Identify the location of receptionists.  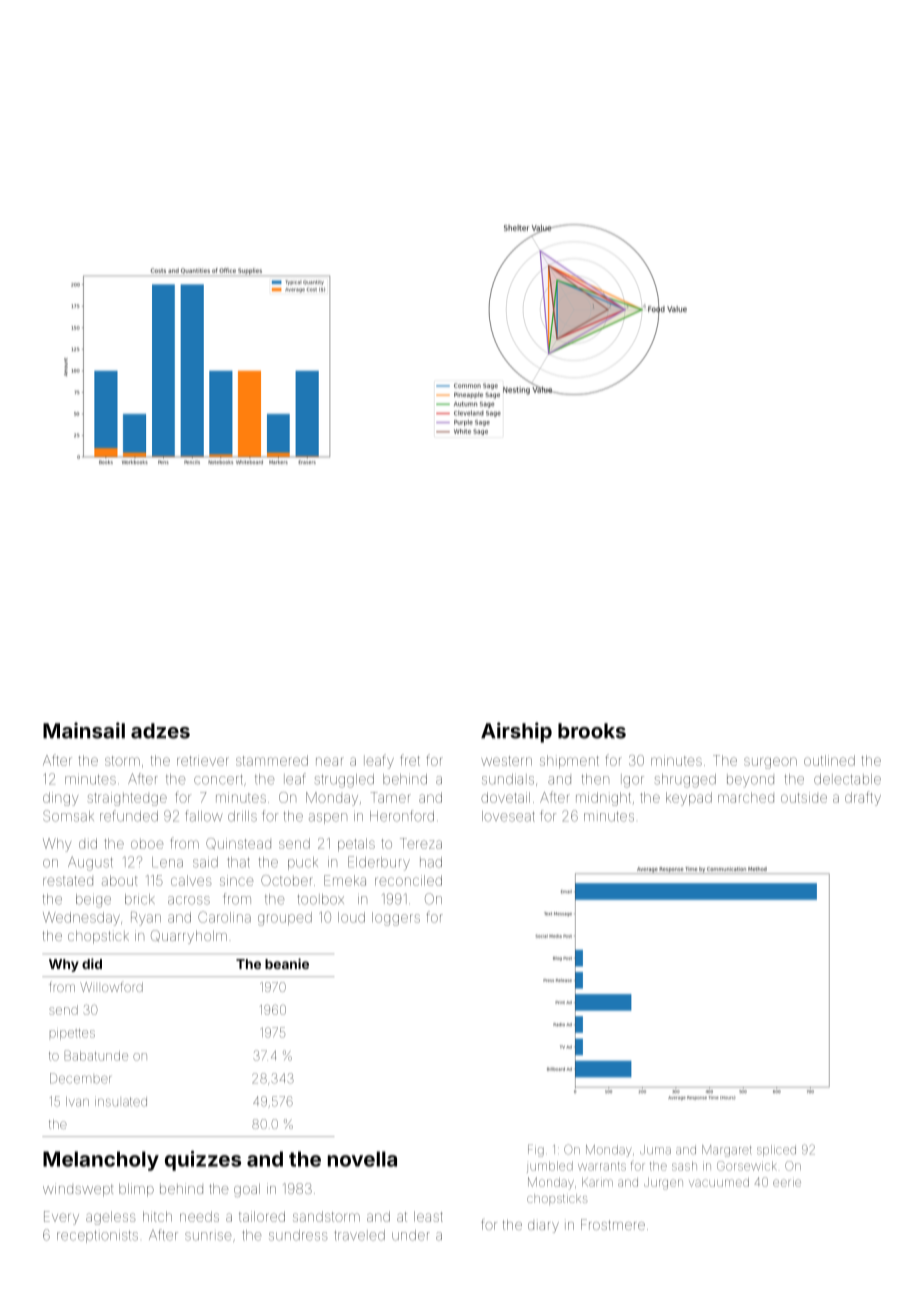
(97, 1237).
